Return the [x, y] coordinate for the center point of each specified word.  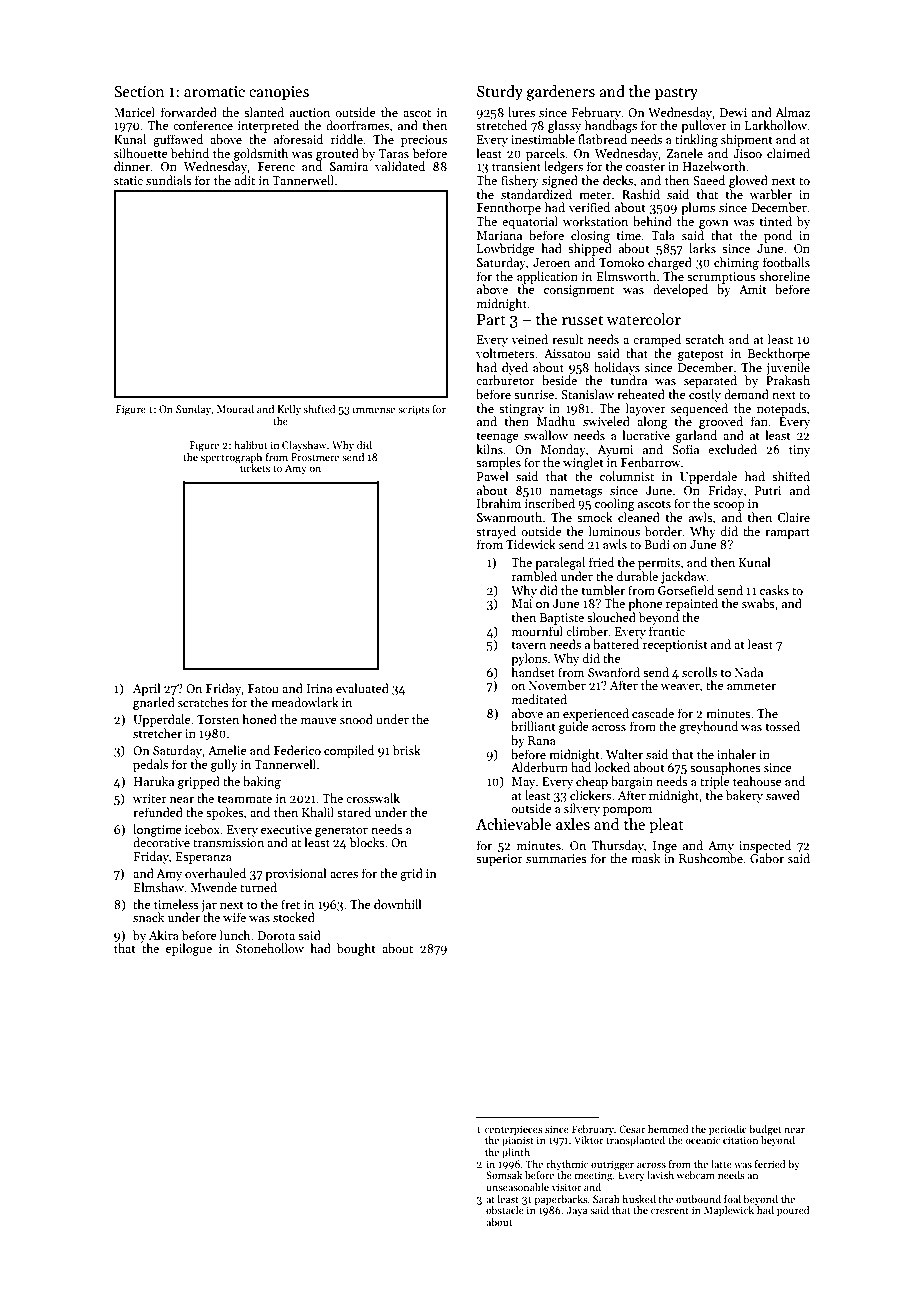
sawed [783, 795]
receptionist [675, 646]
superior [499, 860]
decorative [161, 842]
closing [590, 236]
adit [244, 180]
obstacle [505, 1210]
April [147, 689]
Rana [542, 740]
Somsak [504, 1175]
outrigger [612, 1165]
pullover [704, 126]
